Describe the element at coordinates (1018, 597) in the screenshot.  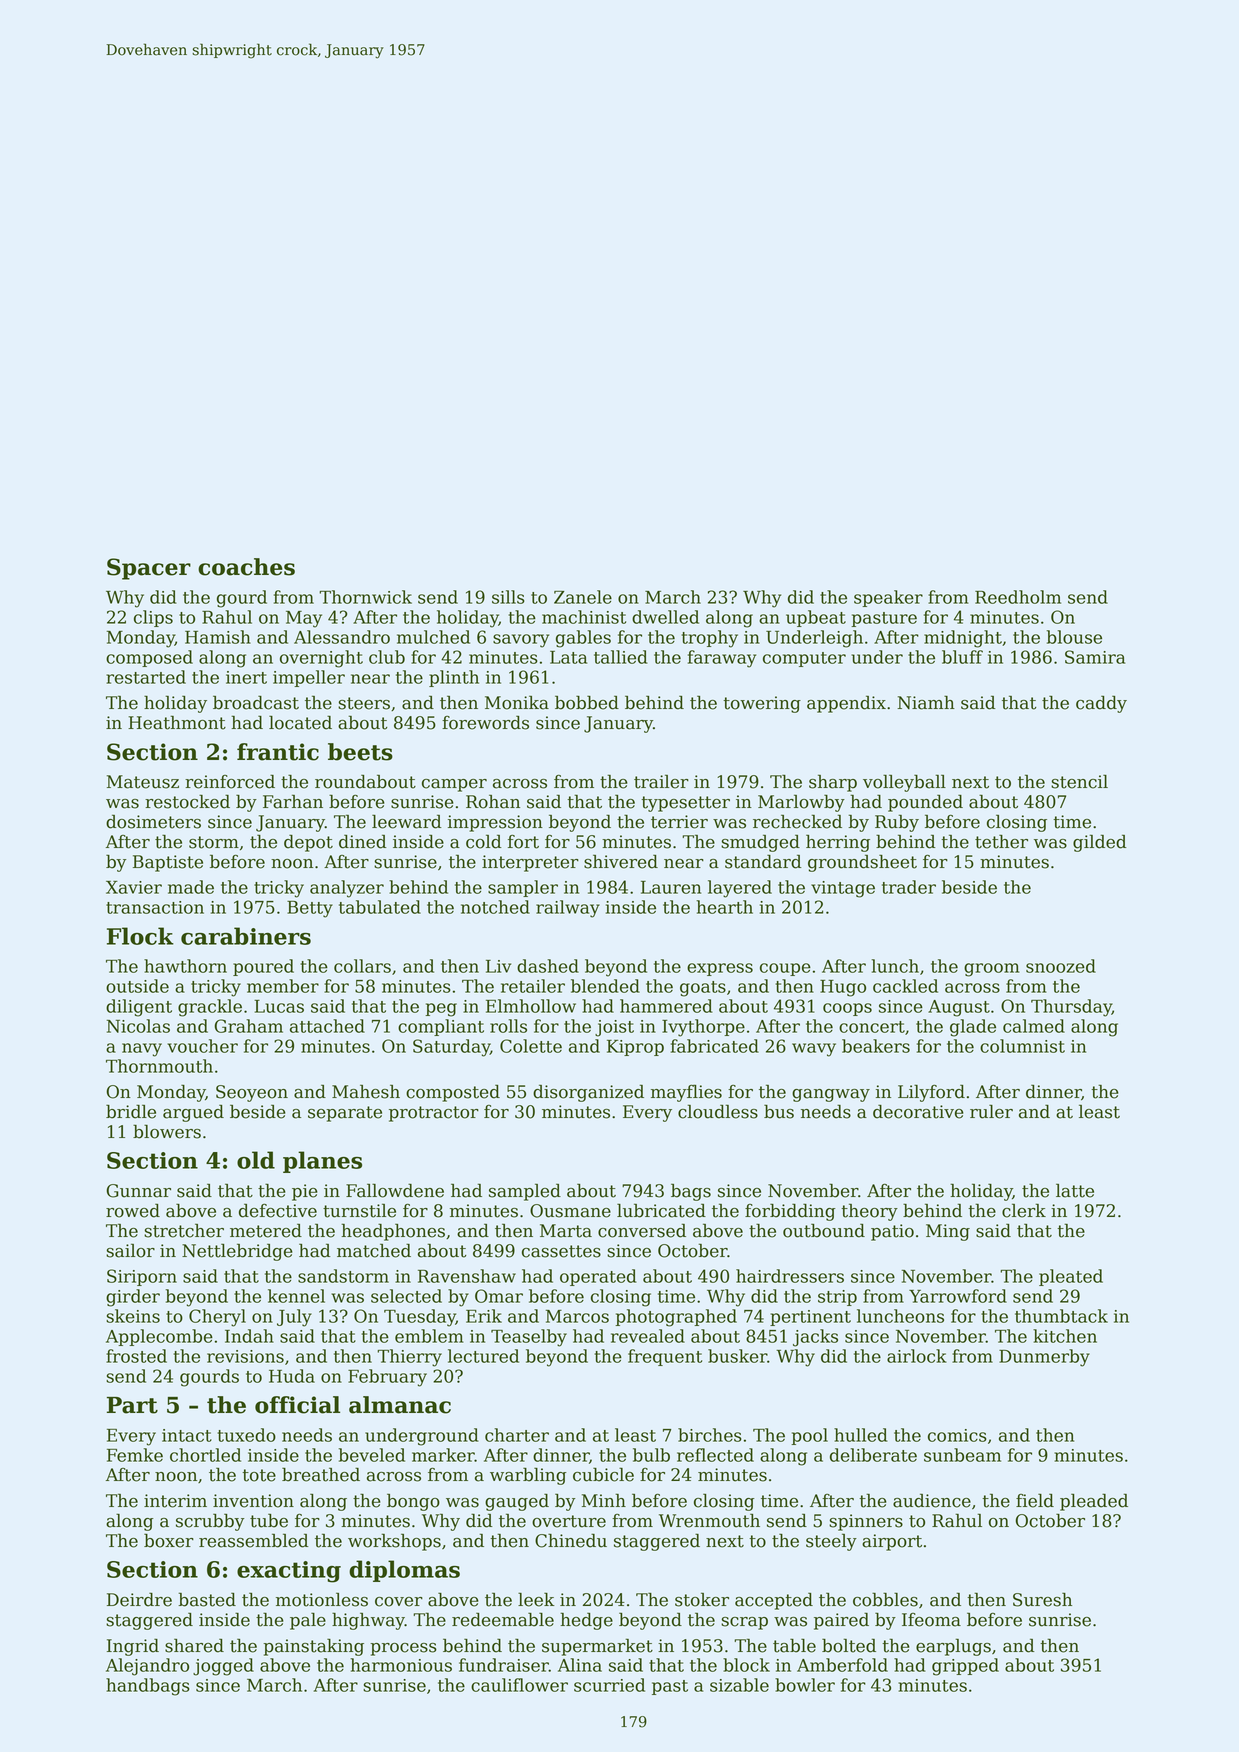
I see `Reedholm` at that location.
